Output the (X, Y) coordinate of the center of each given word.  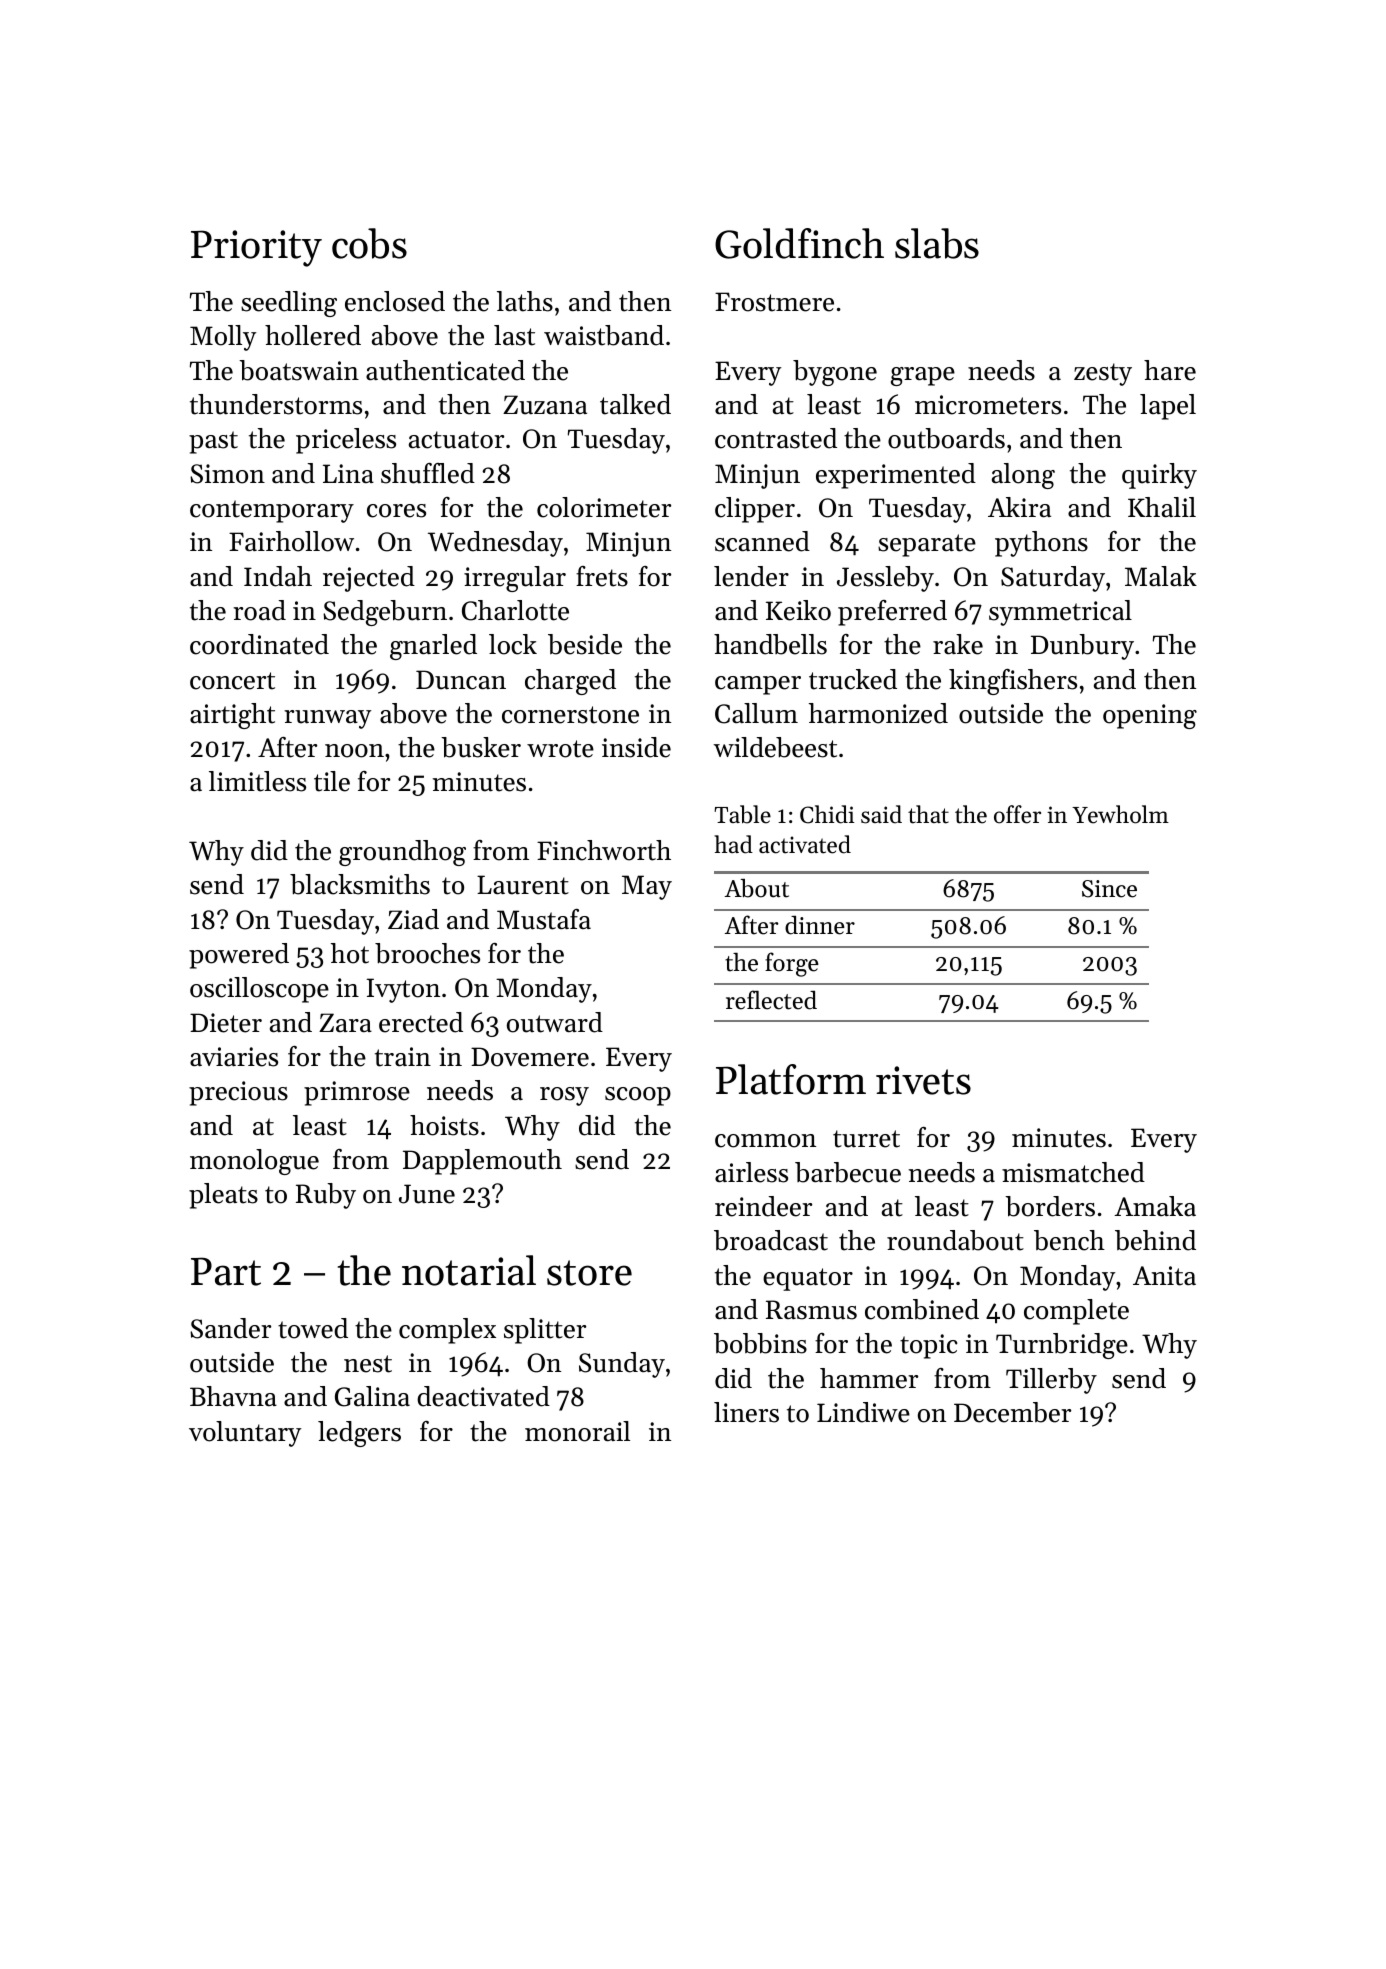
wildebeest (775, 747)
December (1012, 1412)
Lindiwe (863, 1412)
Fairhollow (291, 541)
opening (1150, 716)
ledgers (359, 1434)
